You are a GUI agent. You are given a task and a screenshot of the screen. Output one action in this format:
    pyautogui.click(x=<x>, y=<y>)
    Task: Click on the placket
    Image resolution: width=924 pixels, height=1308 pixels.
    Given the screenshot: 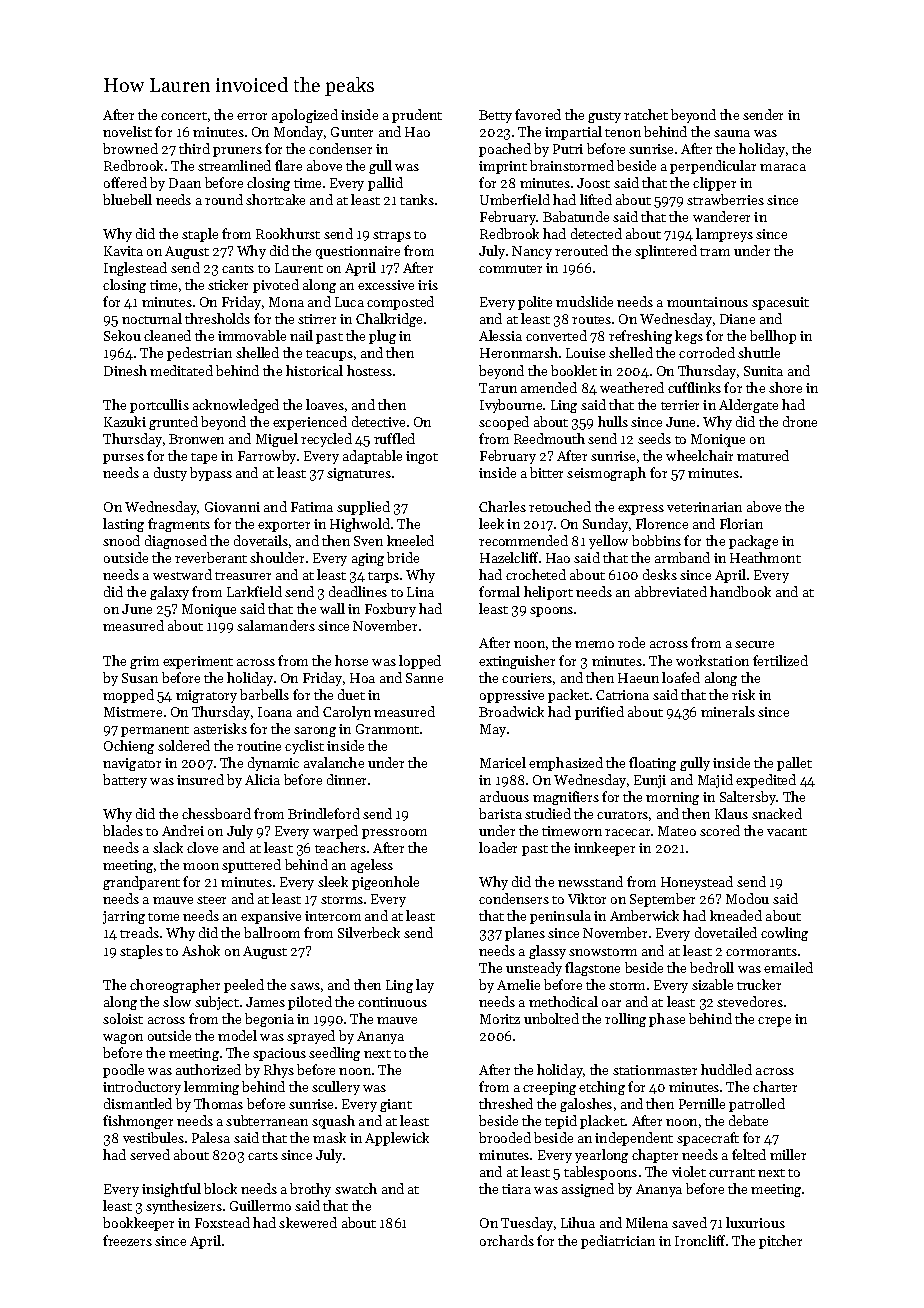 What is the action you would take?
    pyautogui.click(x=602, y=1122)
